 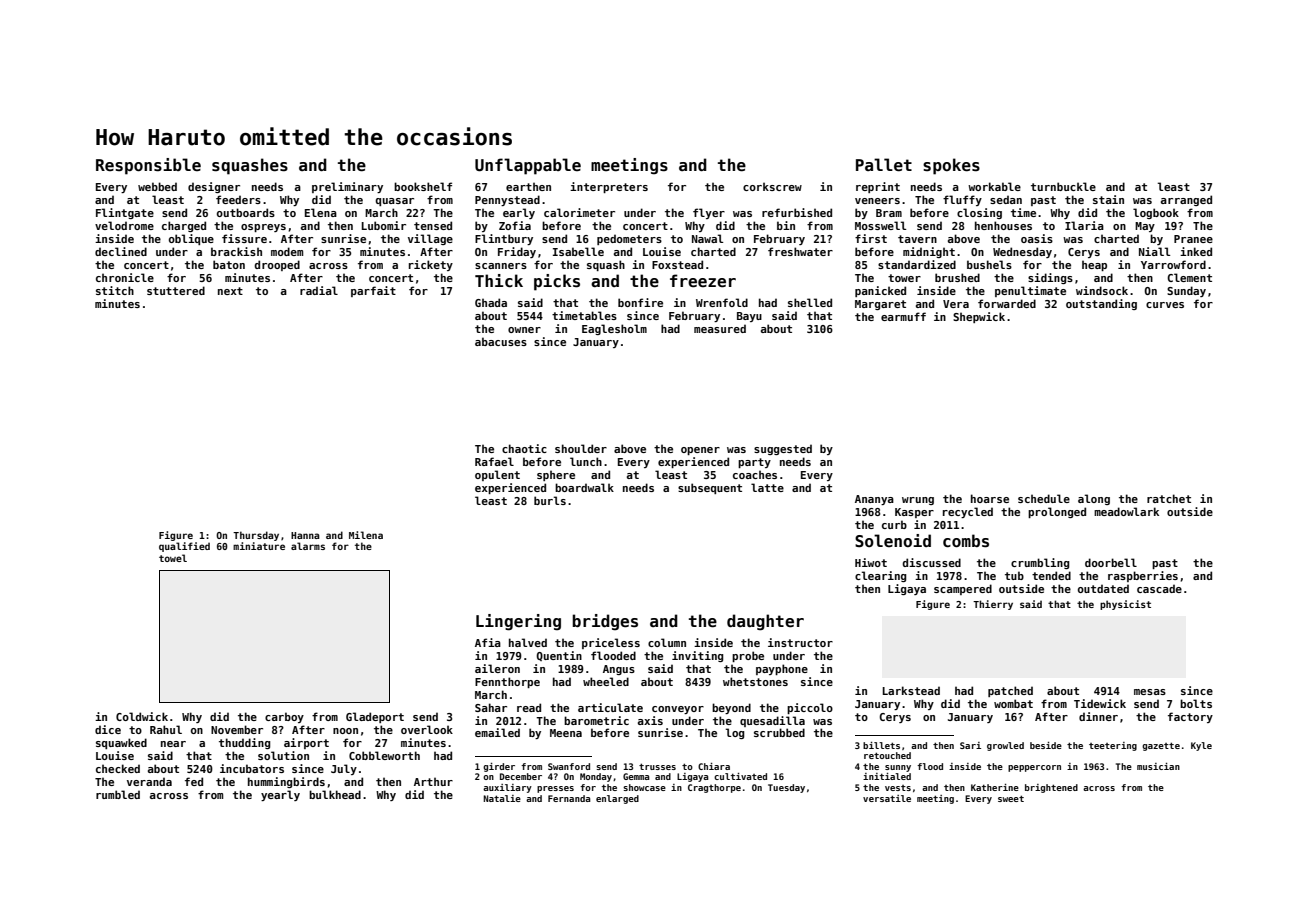 I want to click on rumbled, so click(x=118, y=794).
